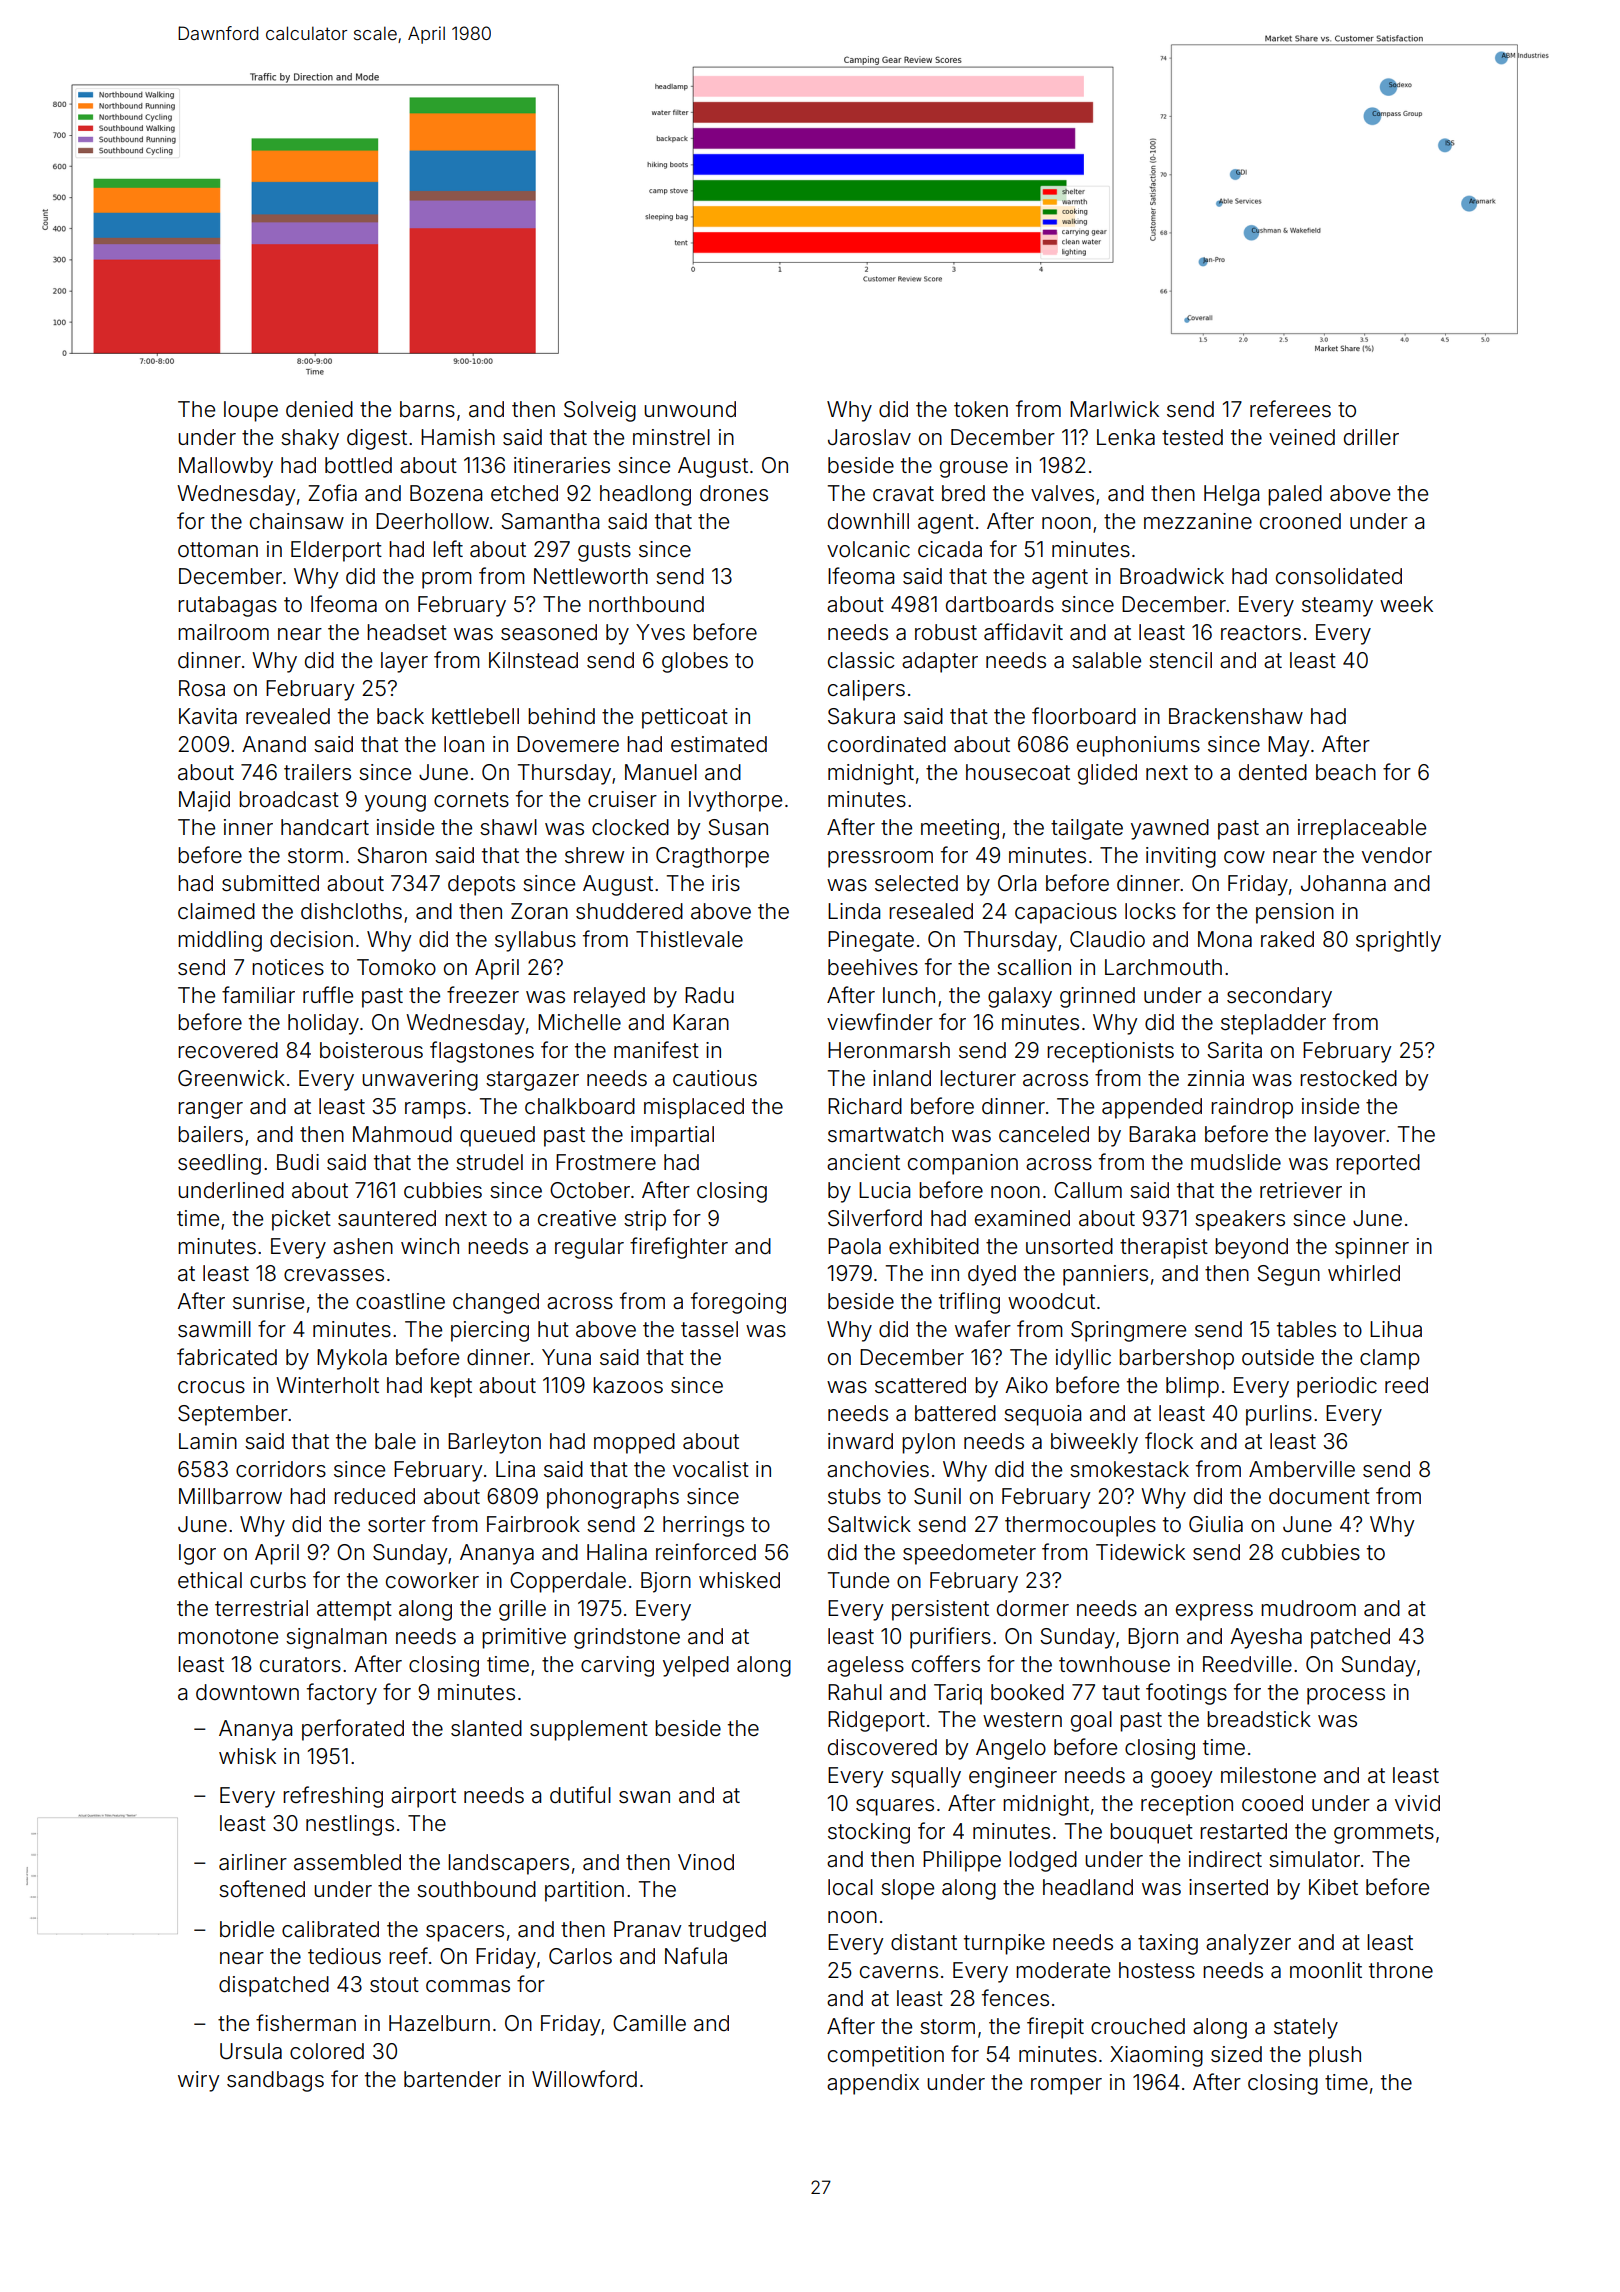 Image resolution: width=1620 pixels, height=2292 pixels. What do you see at coordinates (288, 967) in the screenshot?
I see `notices` at bounding box center [288, 967].
